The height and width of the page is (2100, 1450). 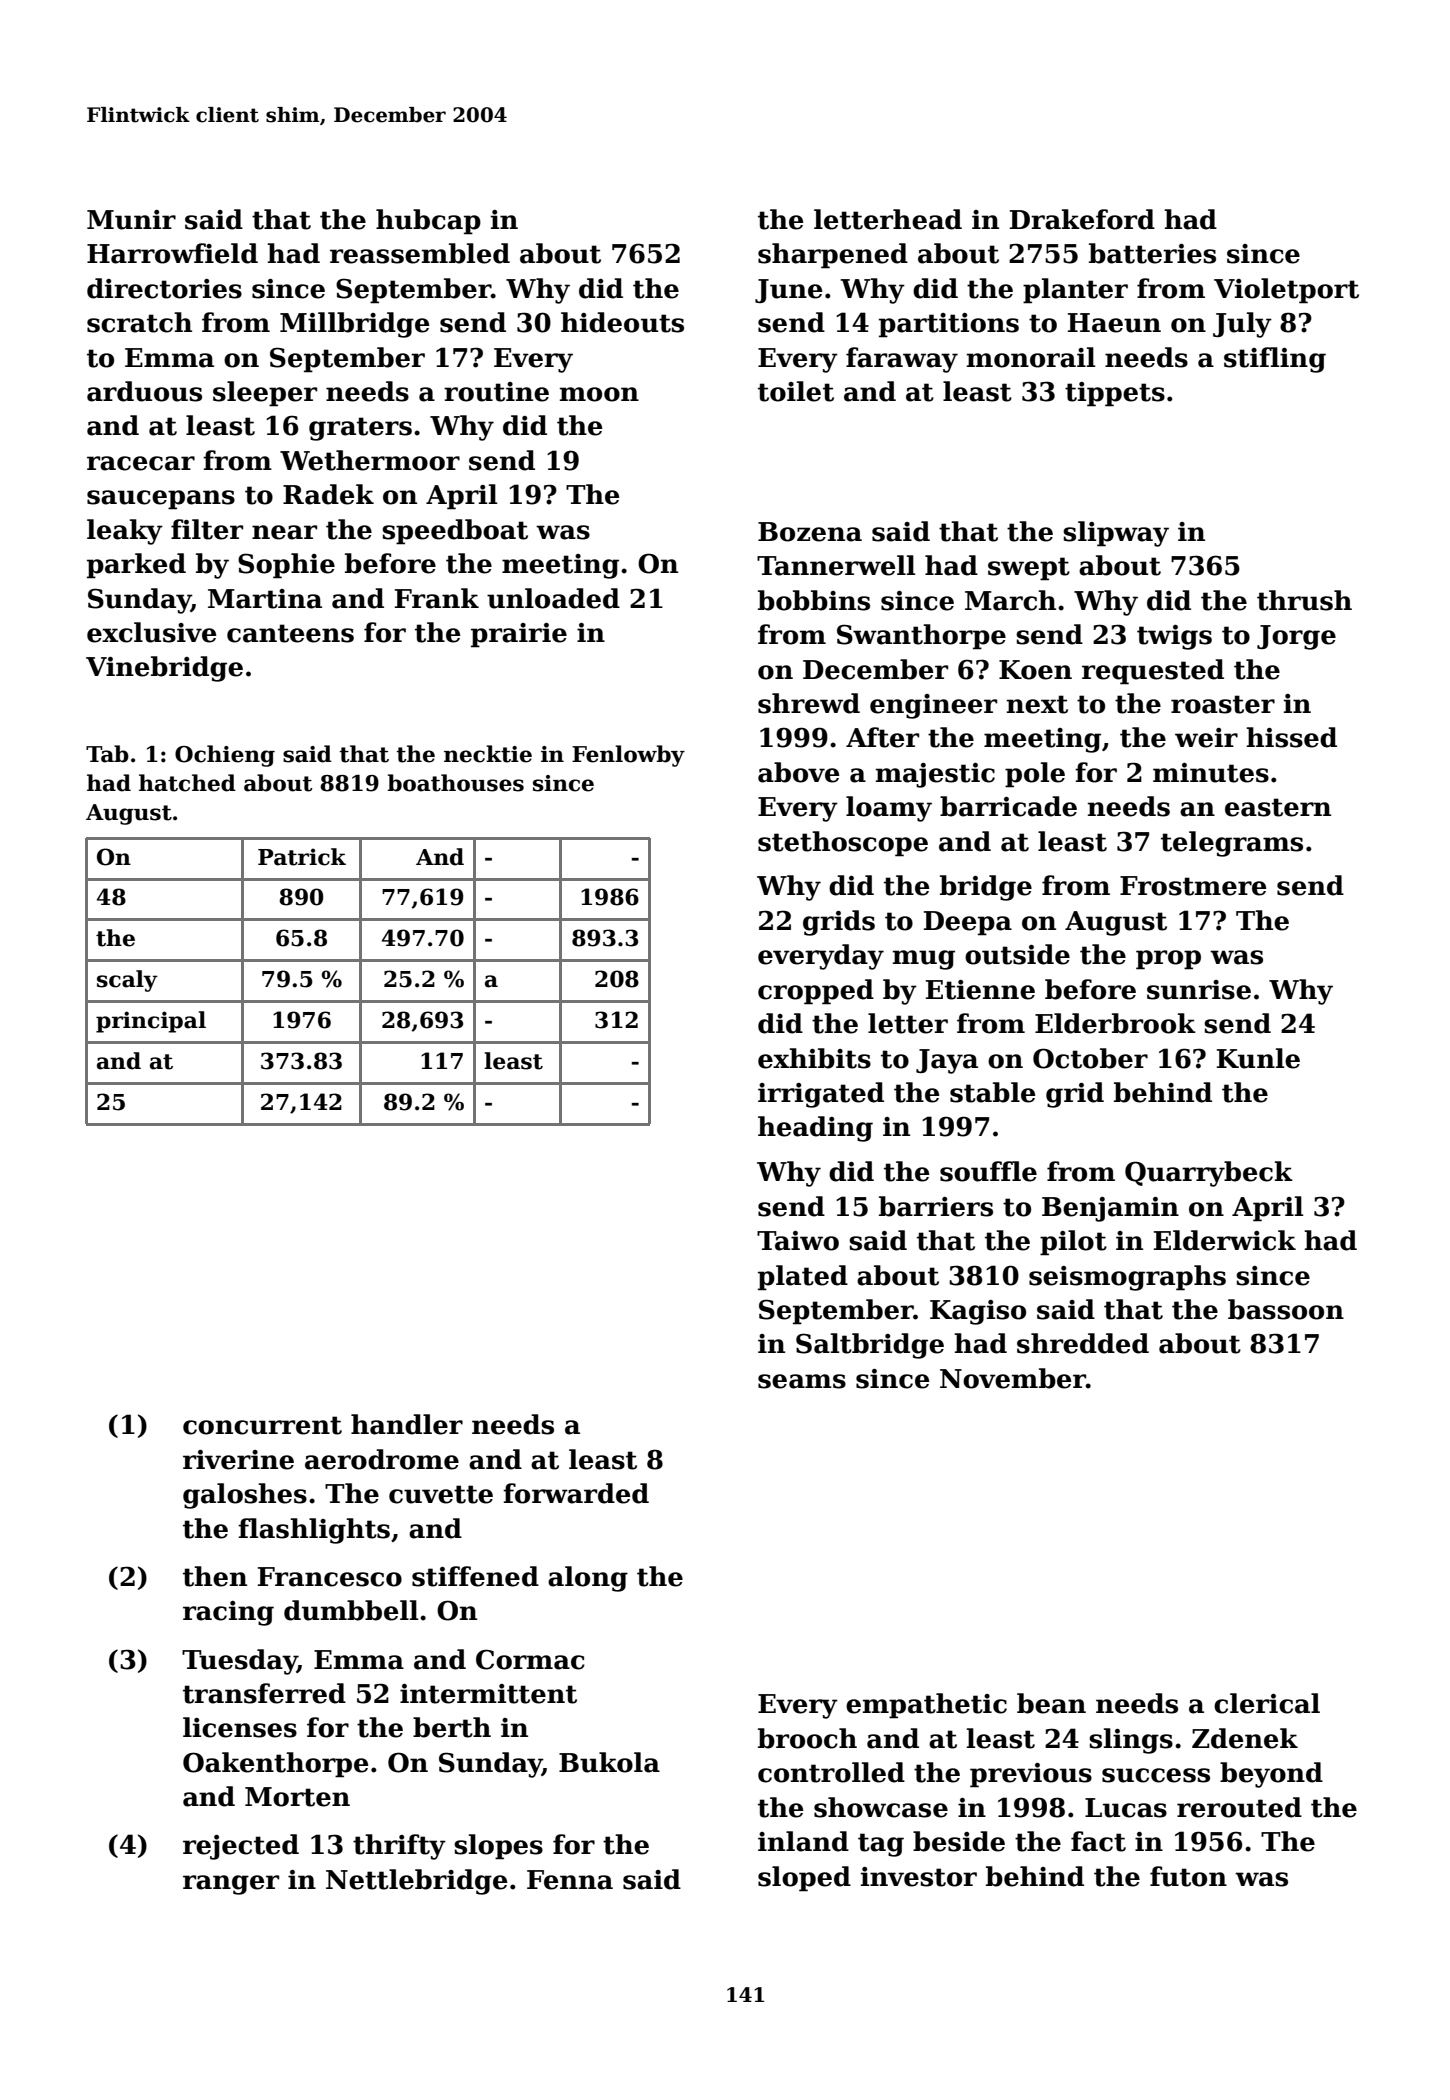 I want to click on principal, so click(x=151, y=1022).
